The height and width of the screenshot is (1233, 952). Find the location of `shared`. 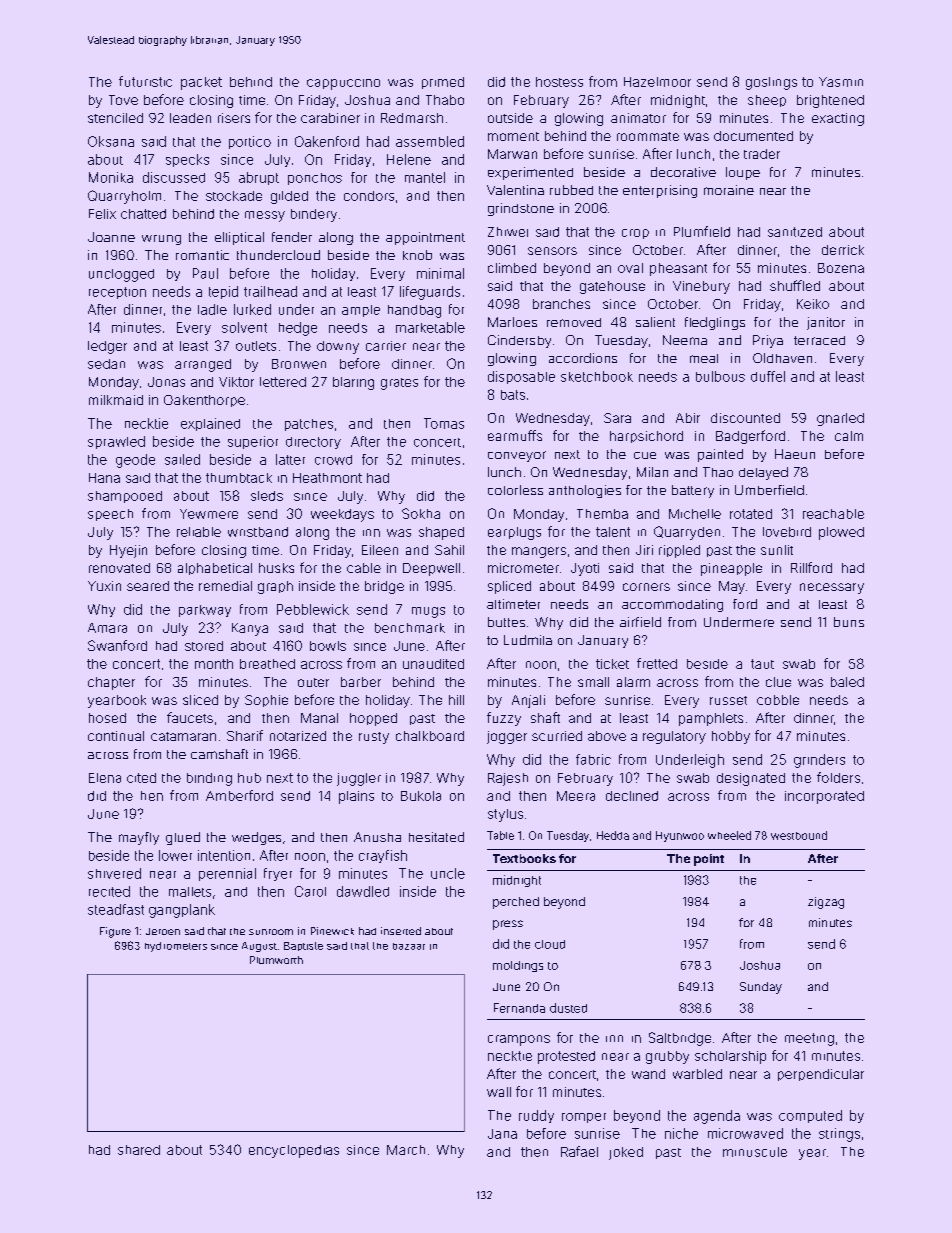

shared is located at coordinates (139, 1150).
